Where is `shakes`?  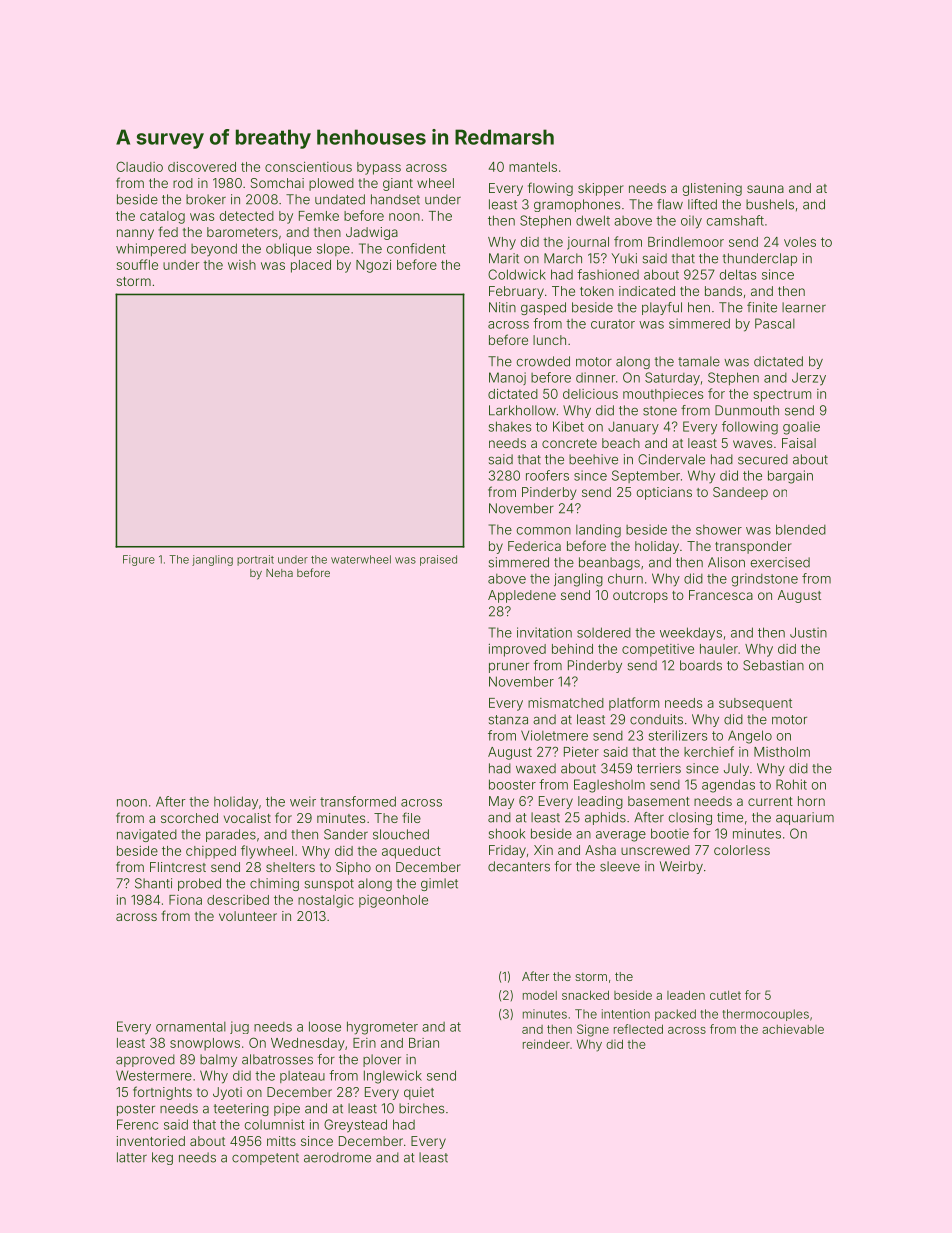 shakes is located at coordinates (510, 426).
